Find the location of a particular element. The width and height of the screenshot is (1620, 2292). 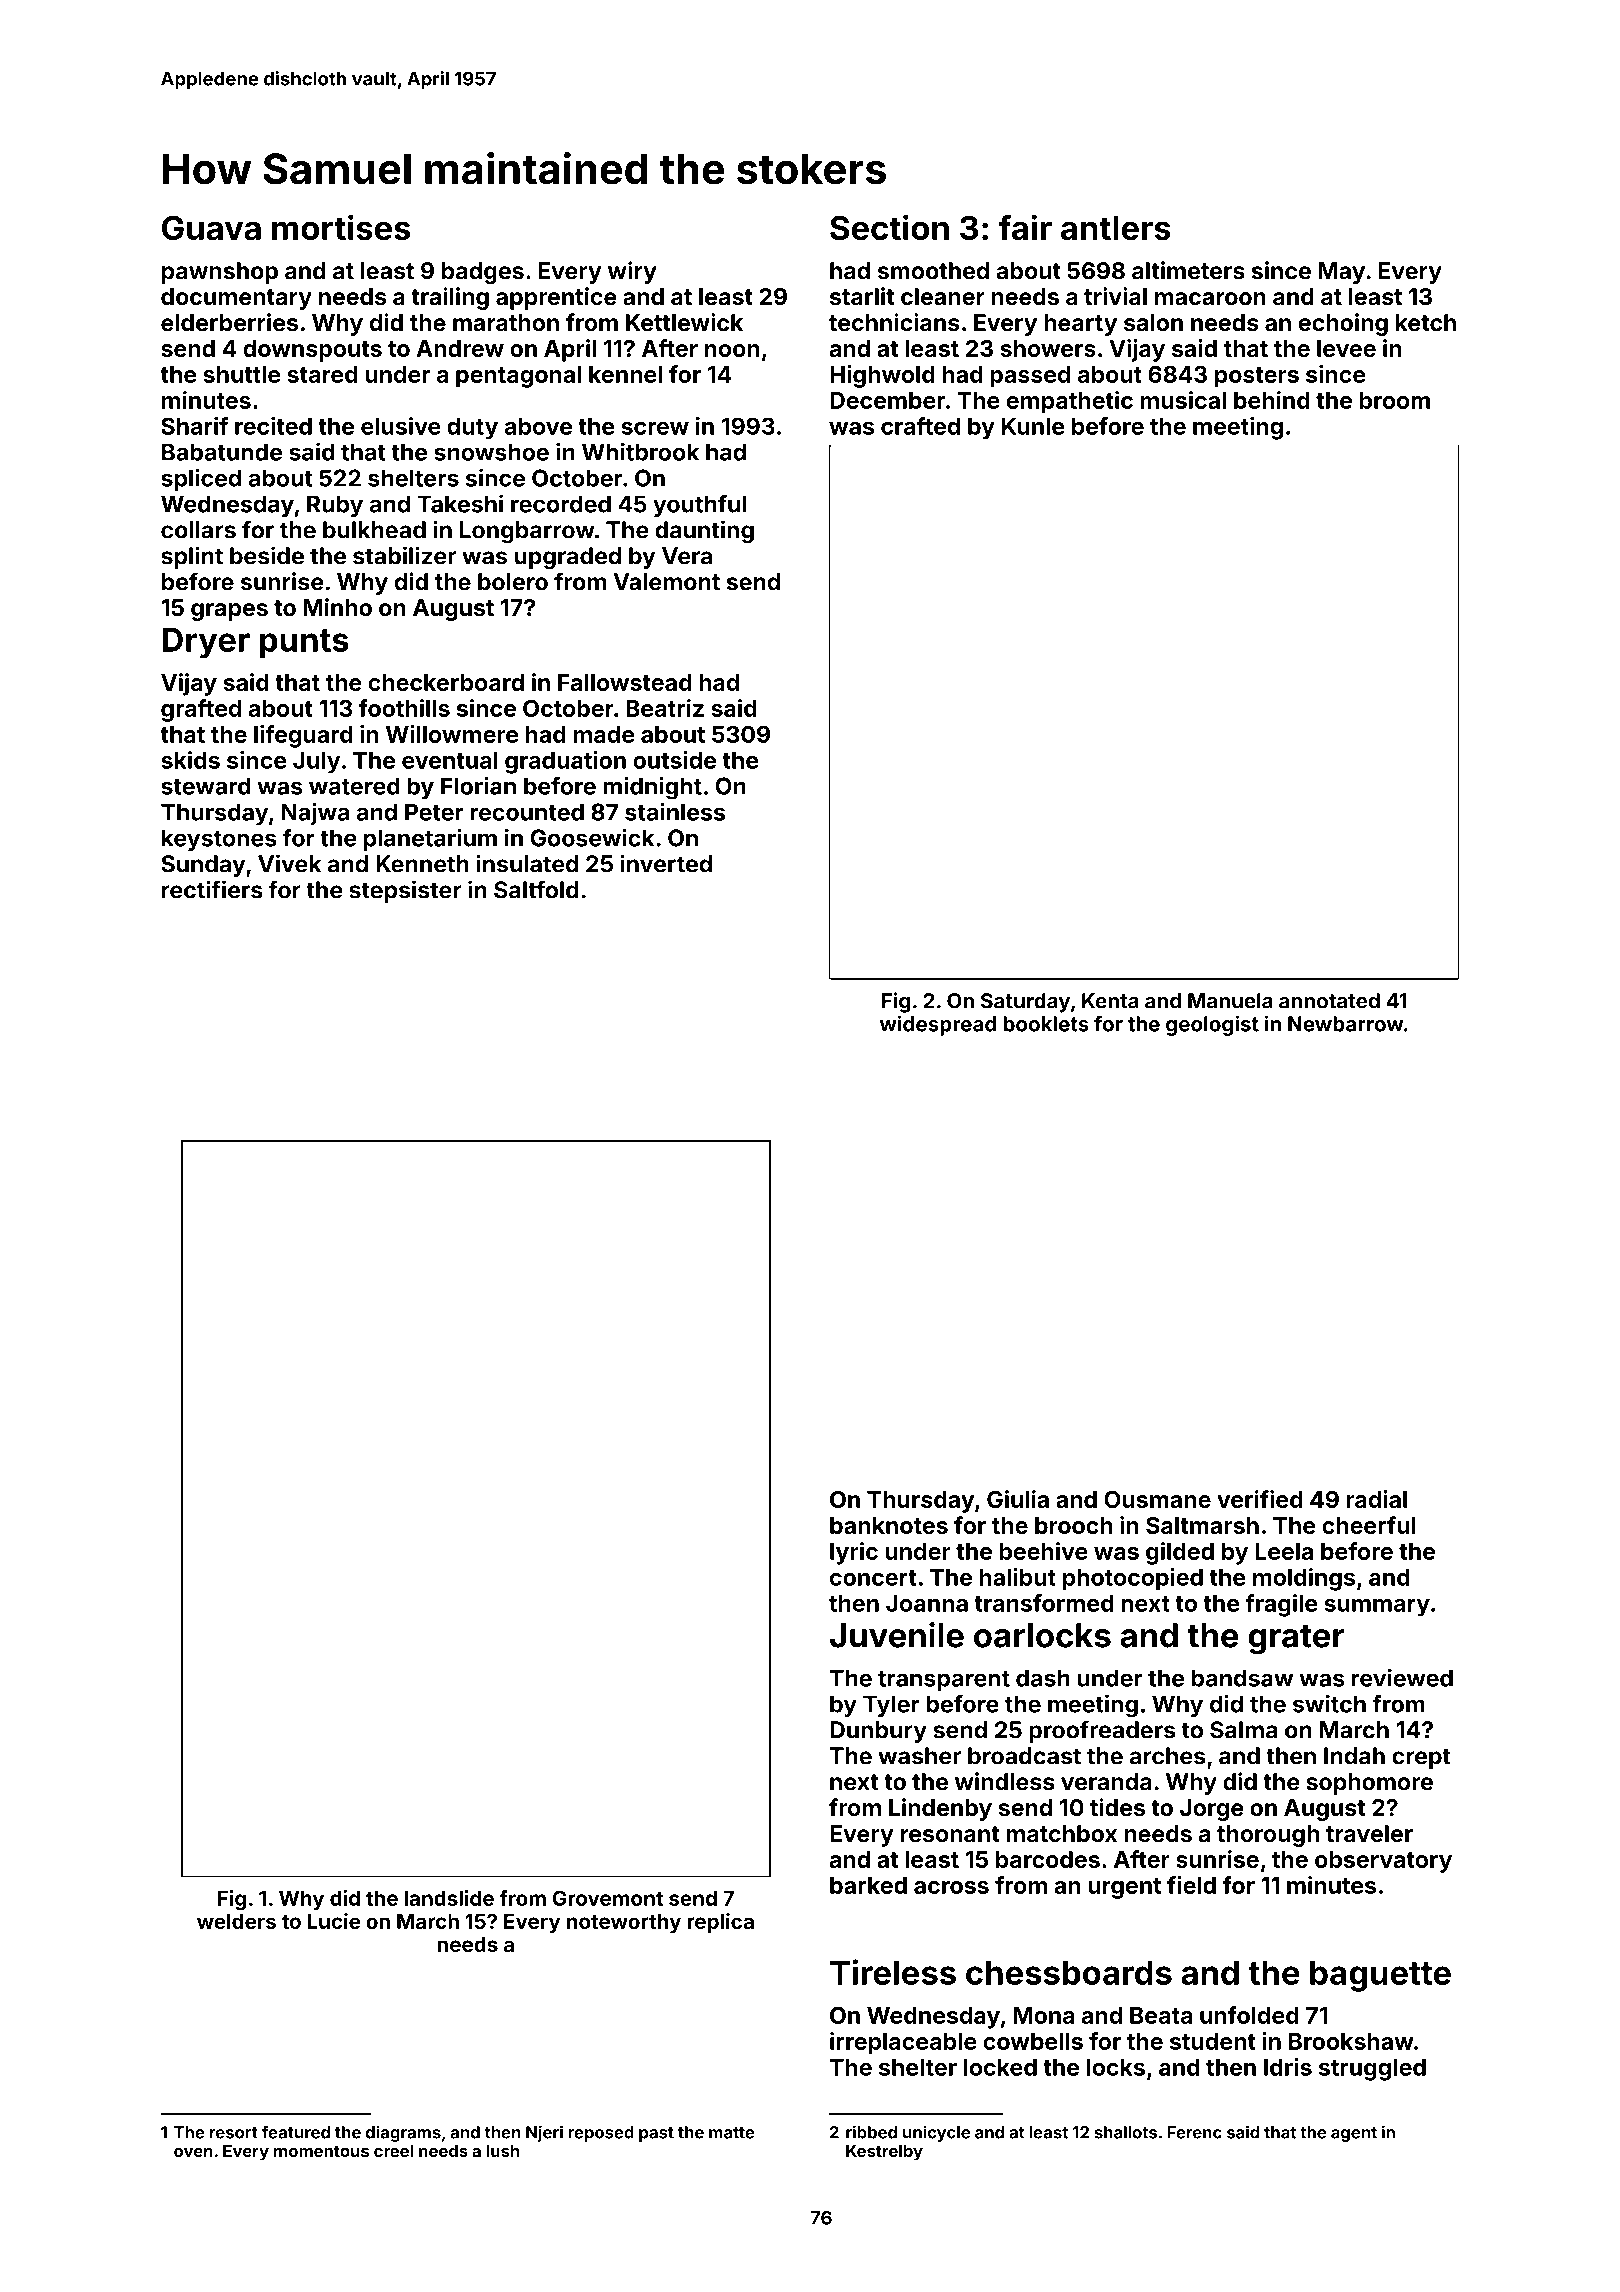

lush is located at coordinates (502, 2151).
